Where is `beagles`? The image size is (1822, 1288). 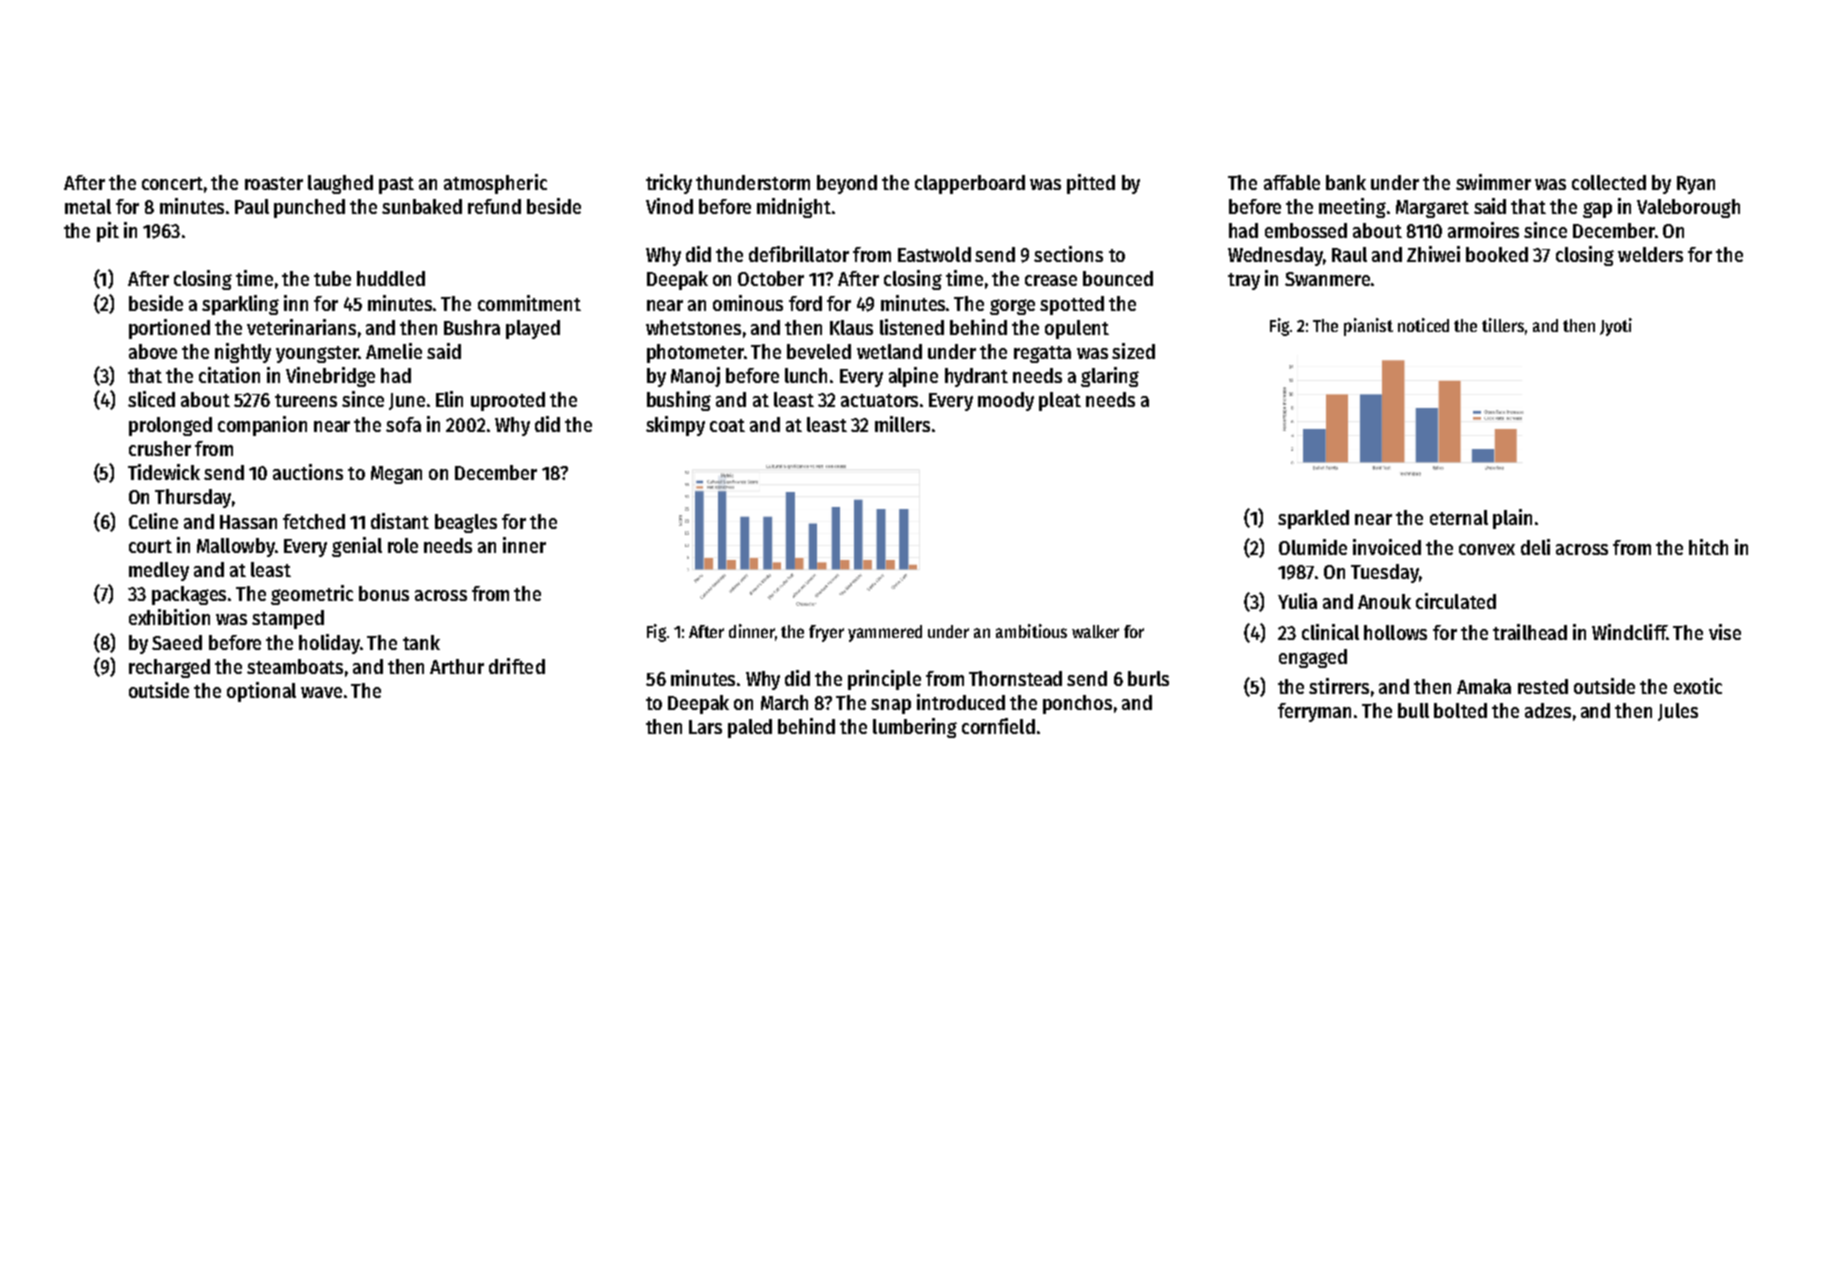
beagles is located at coordinates (466, 523).
